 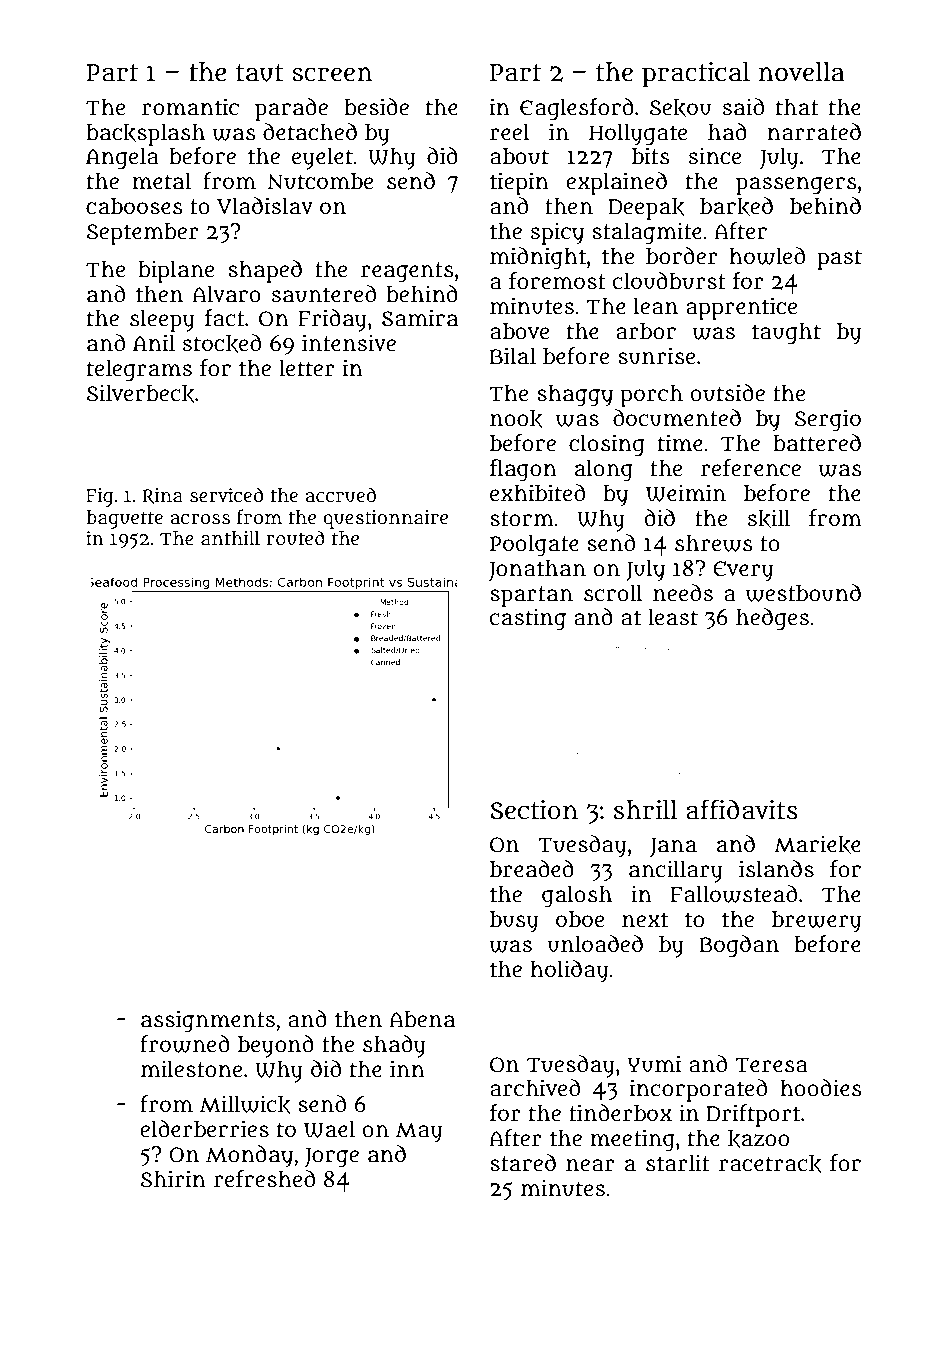 What do you see at coordinates (265, 206) in the page?
I see `Vladislav` at bounding box center [265, 206].
